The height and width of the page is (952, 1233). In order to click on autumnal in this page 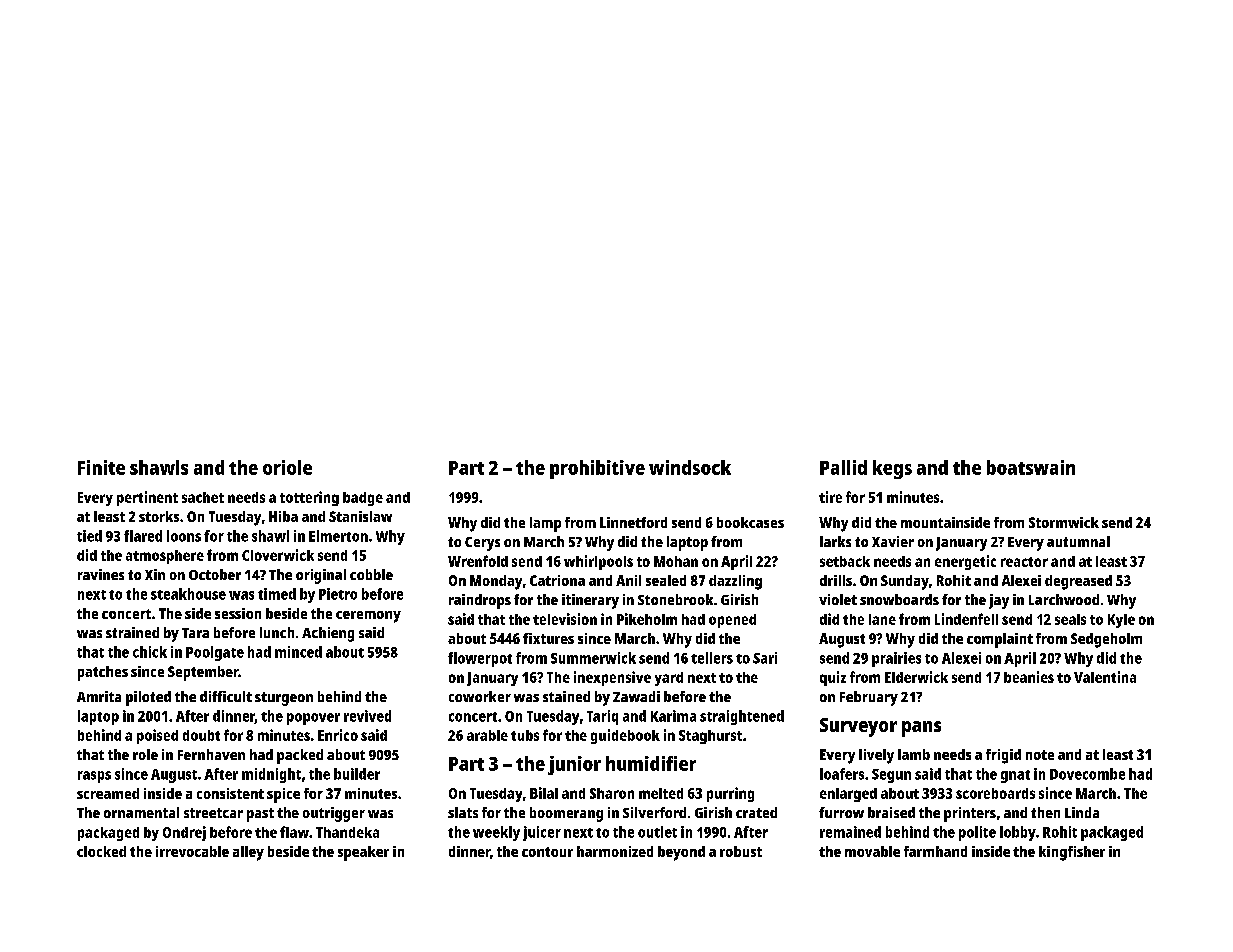, I will do `click(1078, 541)`.
